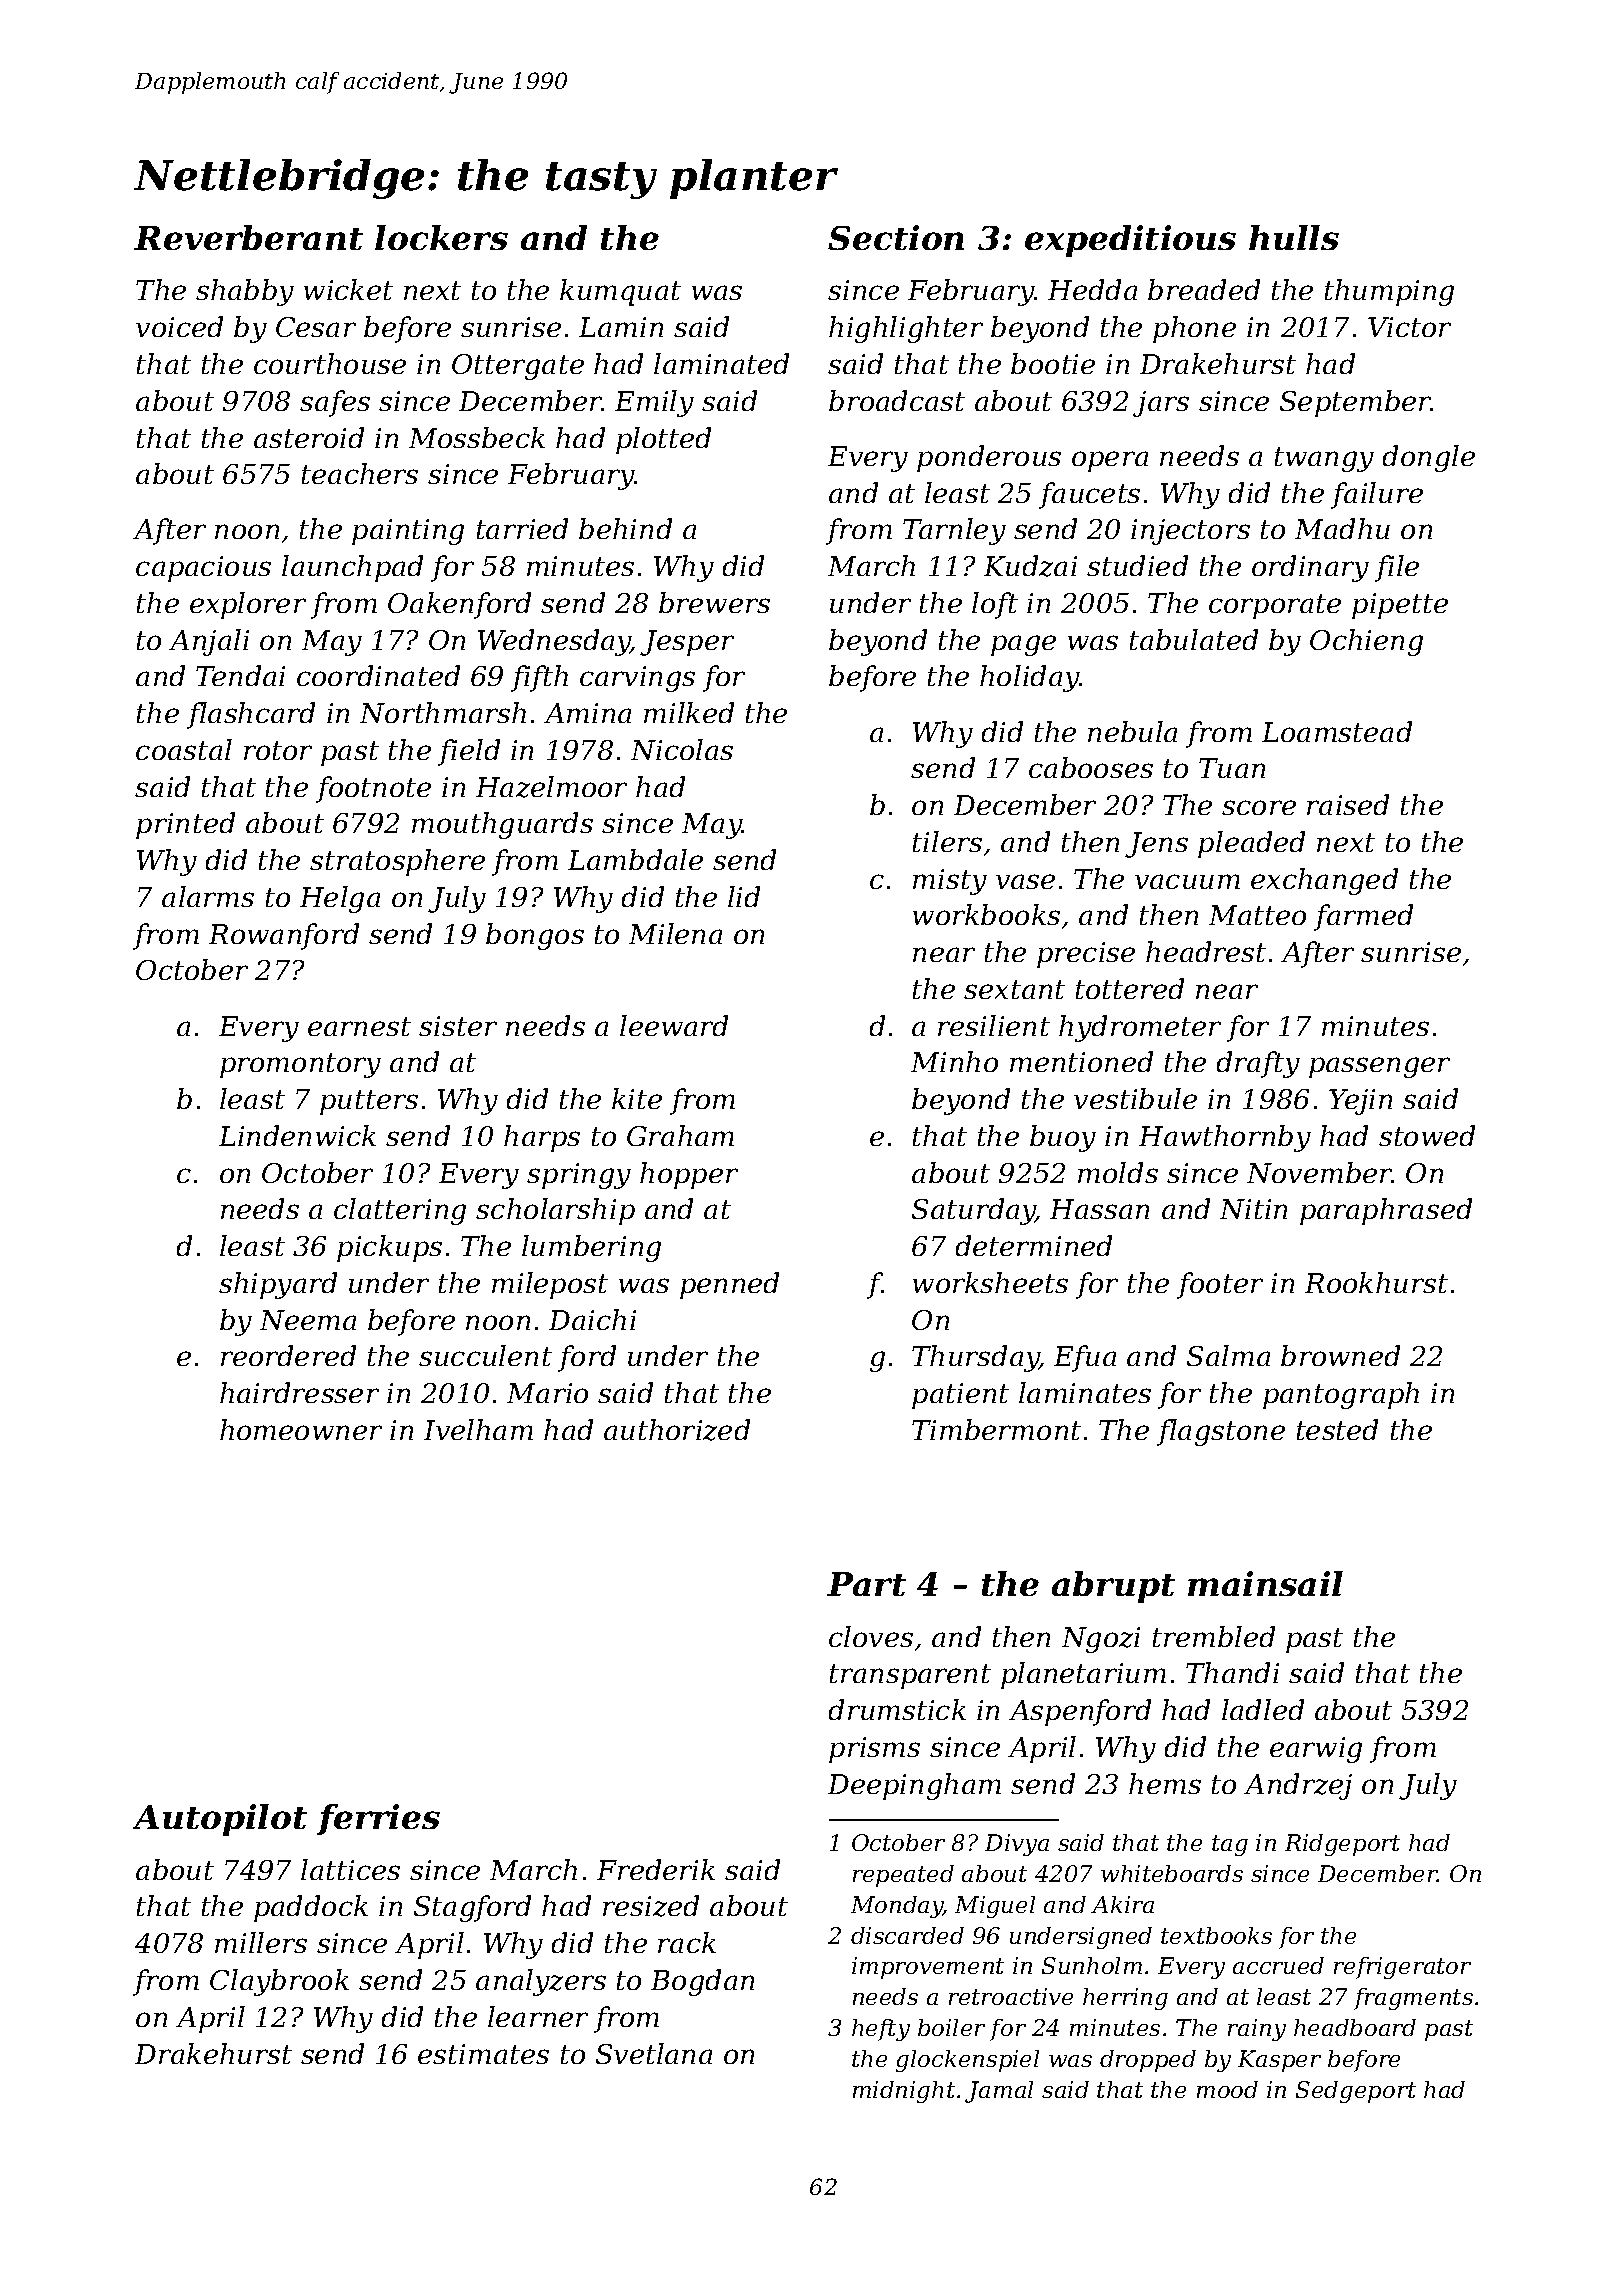 The image size is (1620, 2292). I want to click on carvings, so click(637, 679).
